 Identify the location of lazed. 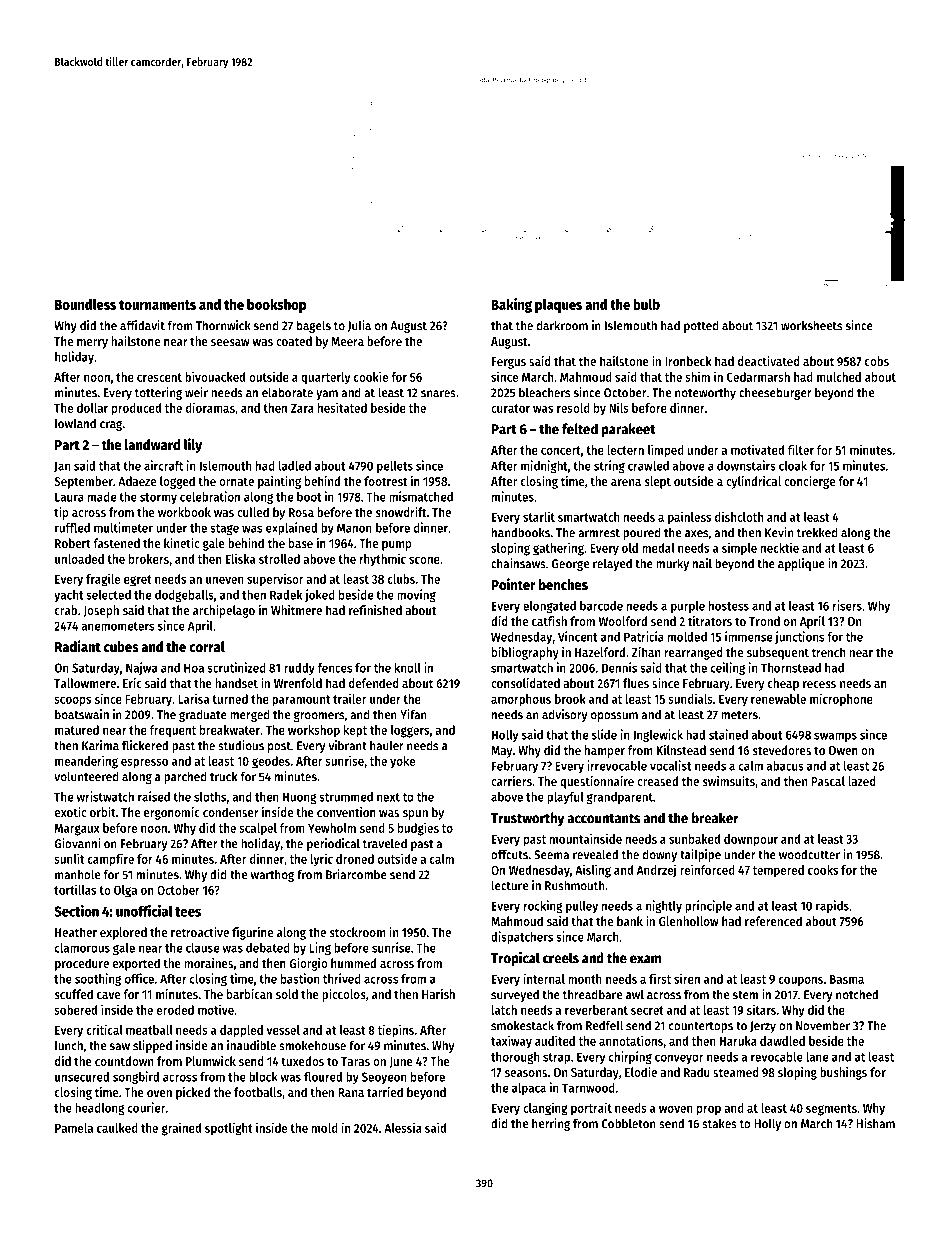
(862, 781).
